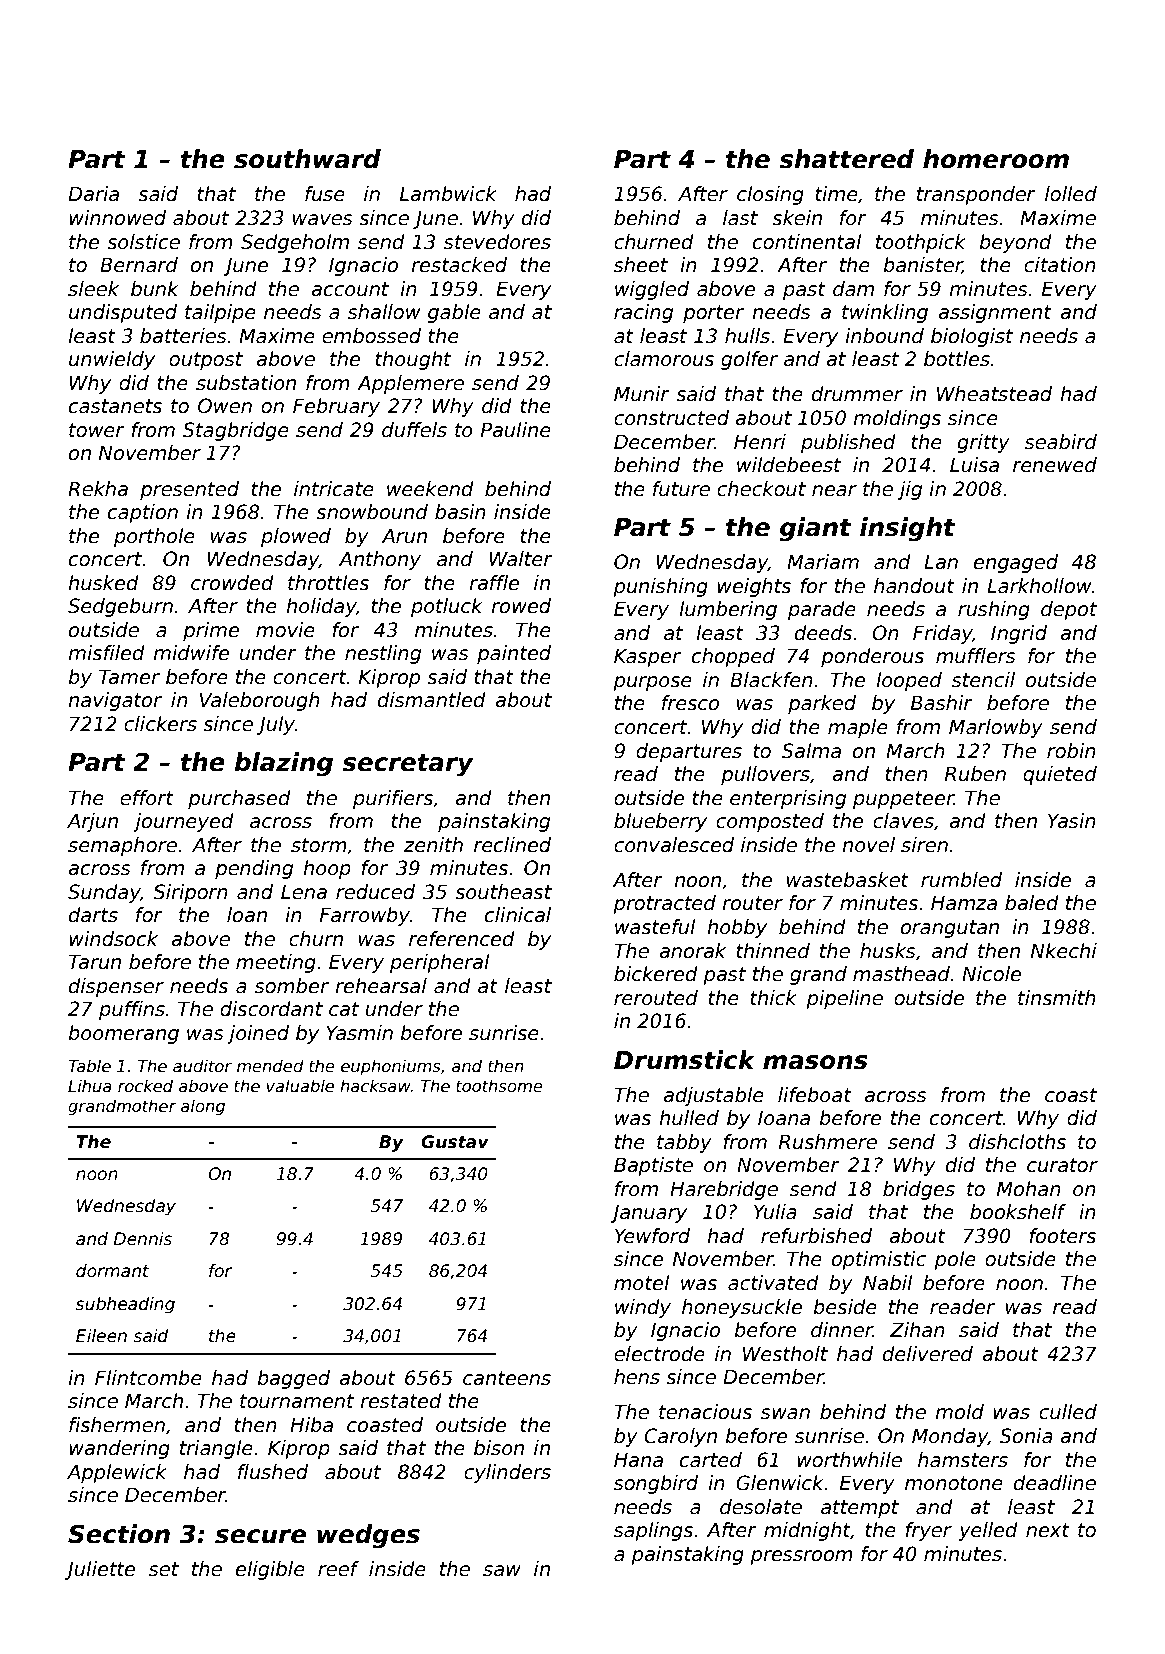  Describe the element at coordinates (853, 289) in the screenshot. I see `dam` at that location.
